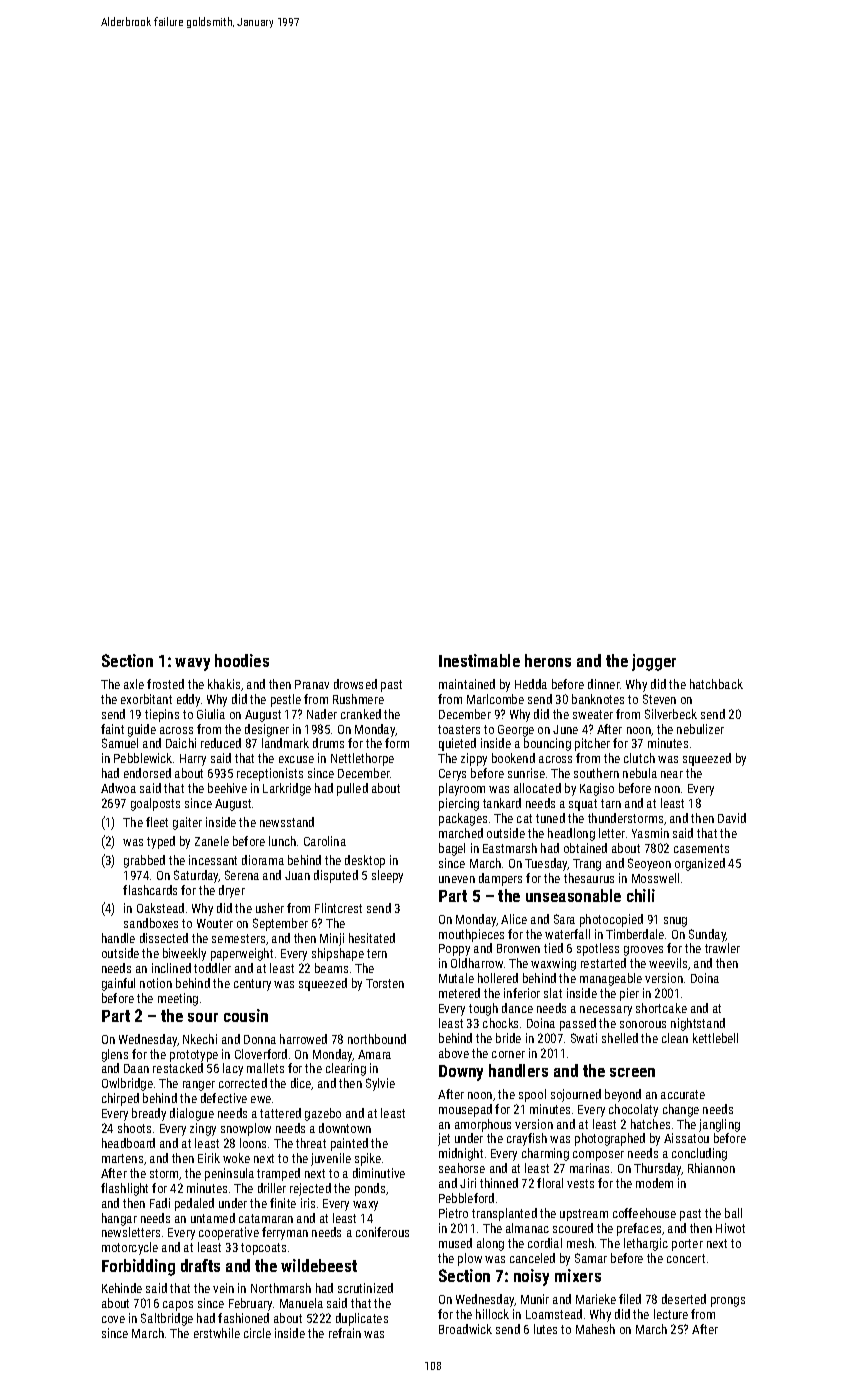 Image resolution: width=849 pixels, height=1400 pixels. I want to click on refrain, so click(345, 1333).
